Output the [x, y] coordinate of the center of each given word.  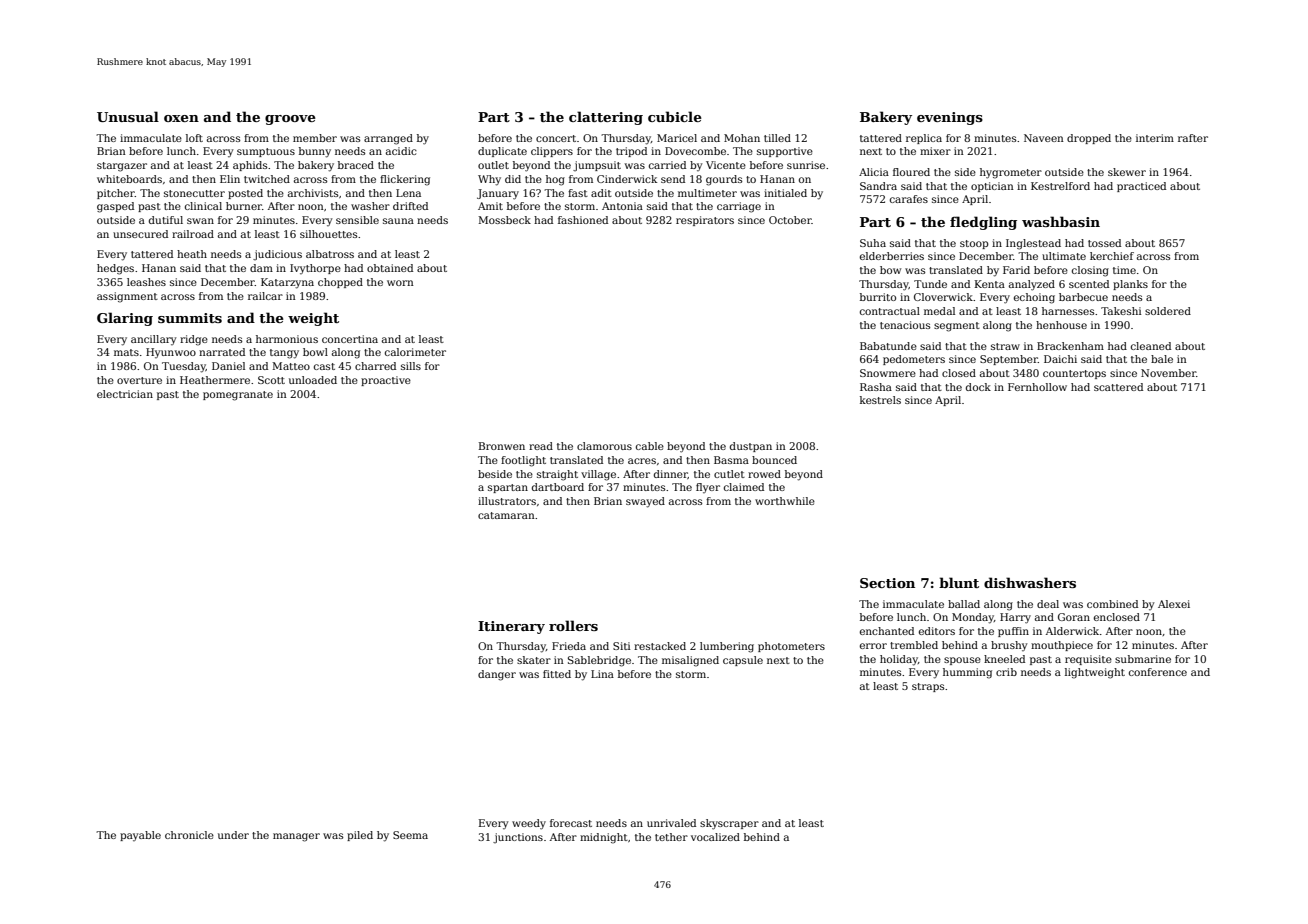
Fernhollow [1037, 387]
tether [671, 837]
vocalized [715, 837]
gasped [115, 207]
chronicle [189, 835]
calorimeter [415, 352]
